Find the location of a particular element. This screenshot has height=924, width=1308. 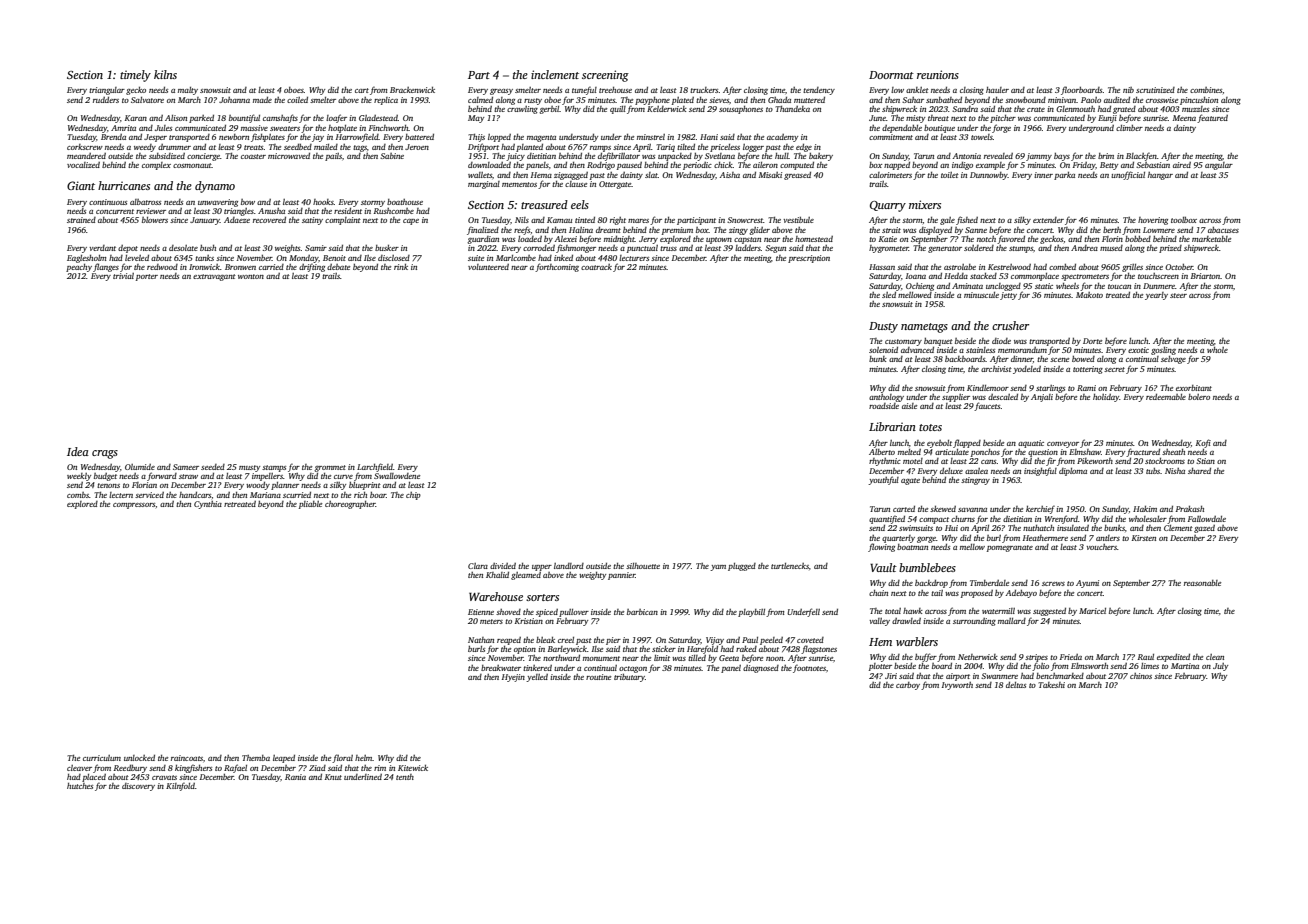

tenth is located at coordinates (405, 777).
